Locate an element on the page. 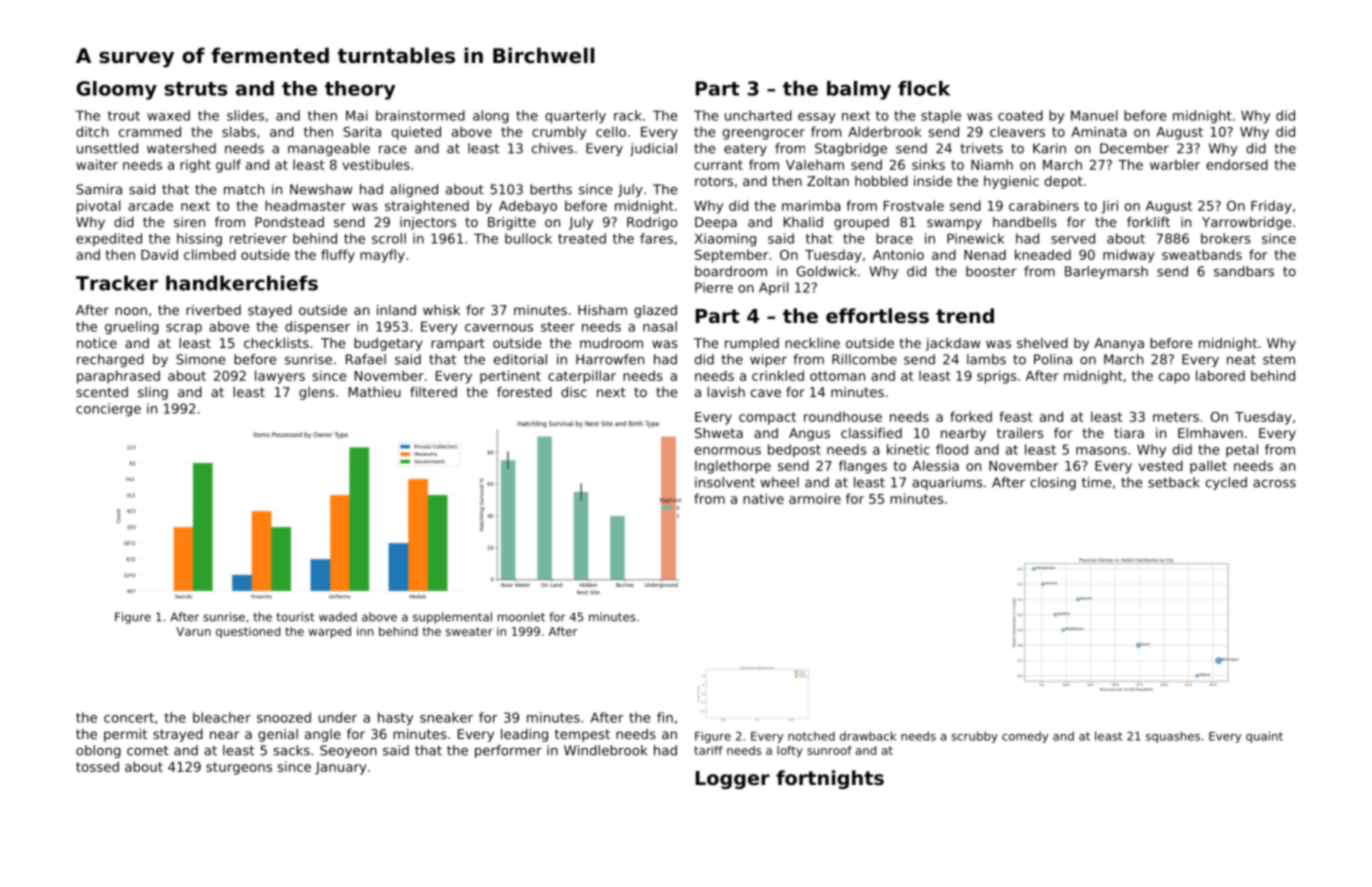 Image resolution: width=1372 pixels, height=887 pixels. along is located at coordinates (491, 117).
